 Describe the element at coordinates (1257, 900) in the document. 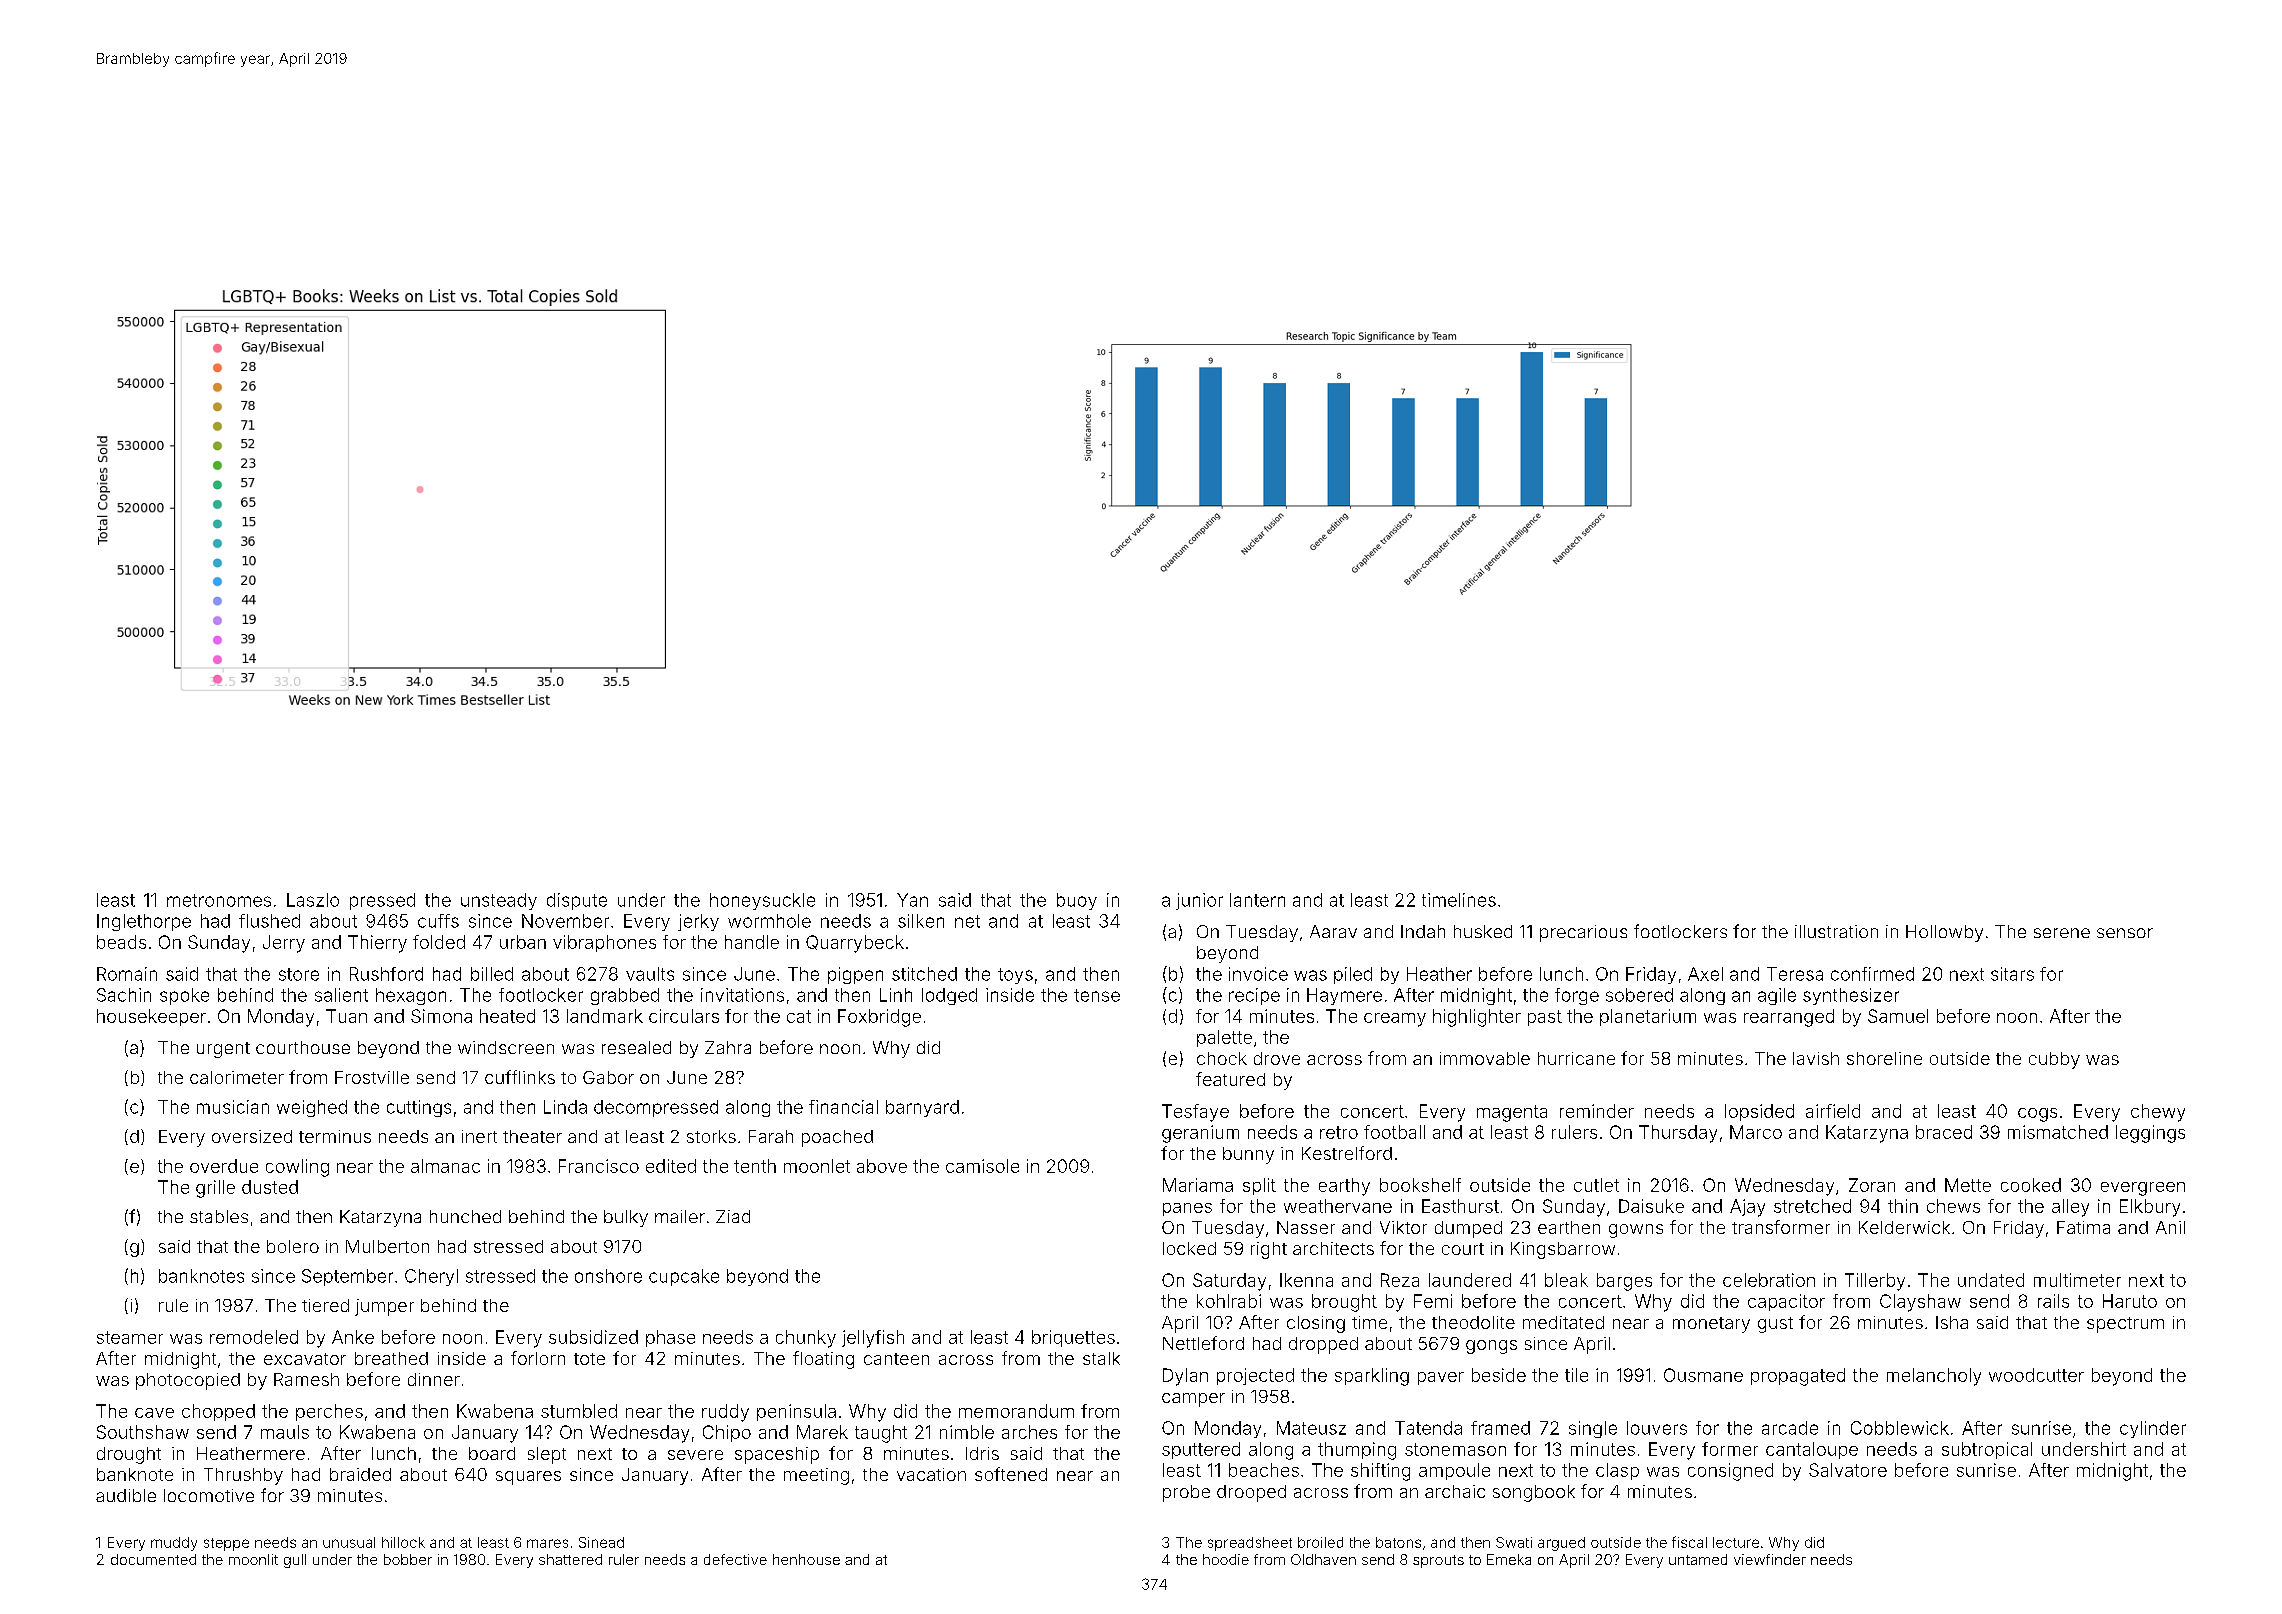

I see `lantern` at that location.
